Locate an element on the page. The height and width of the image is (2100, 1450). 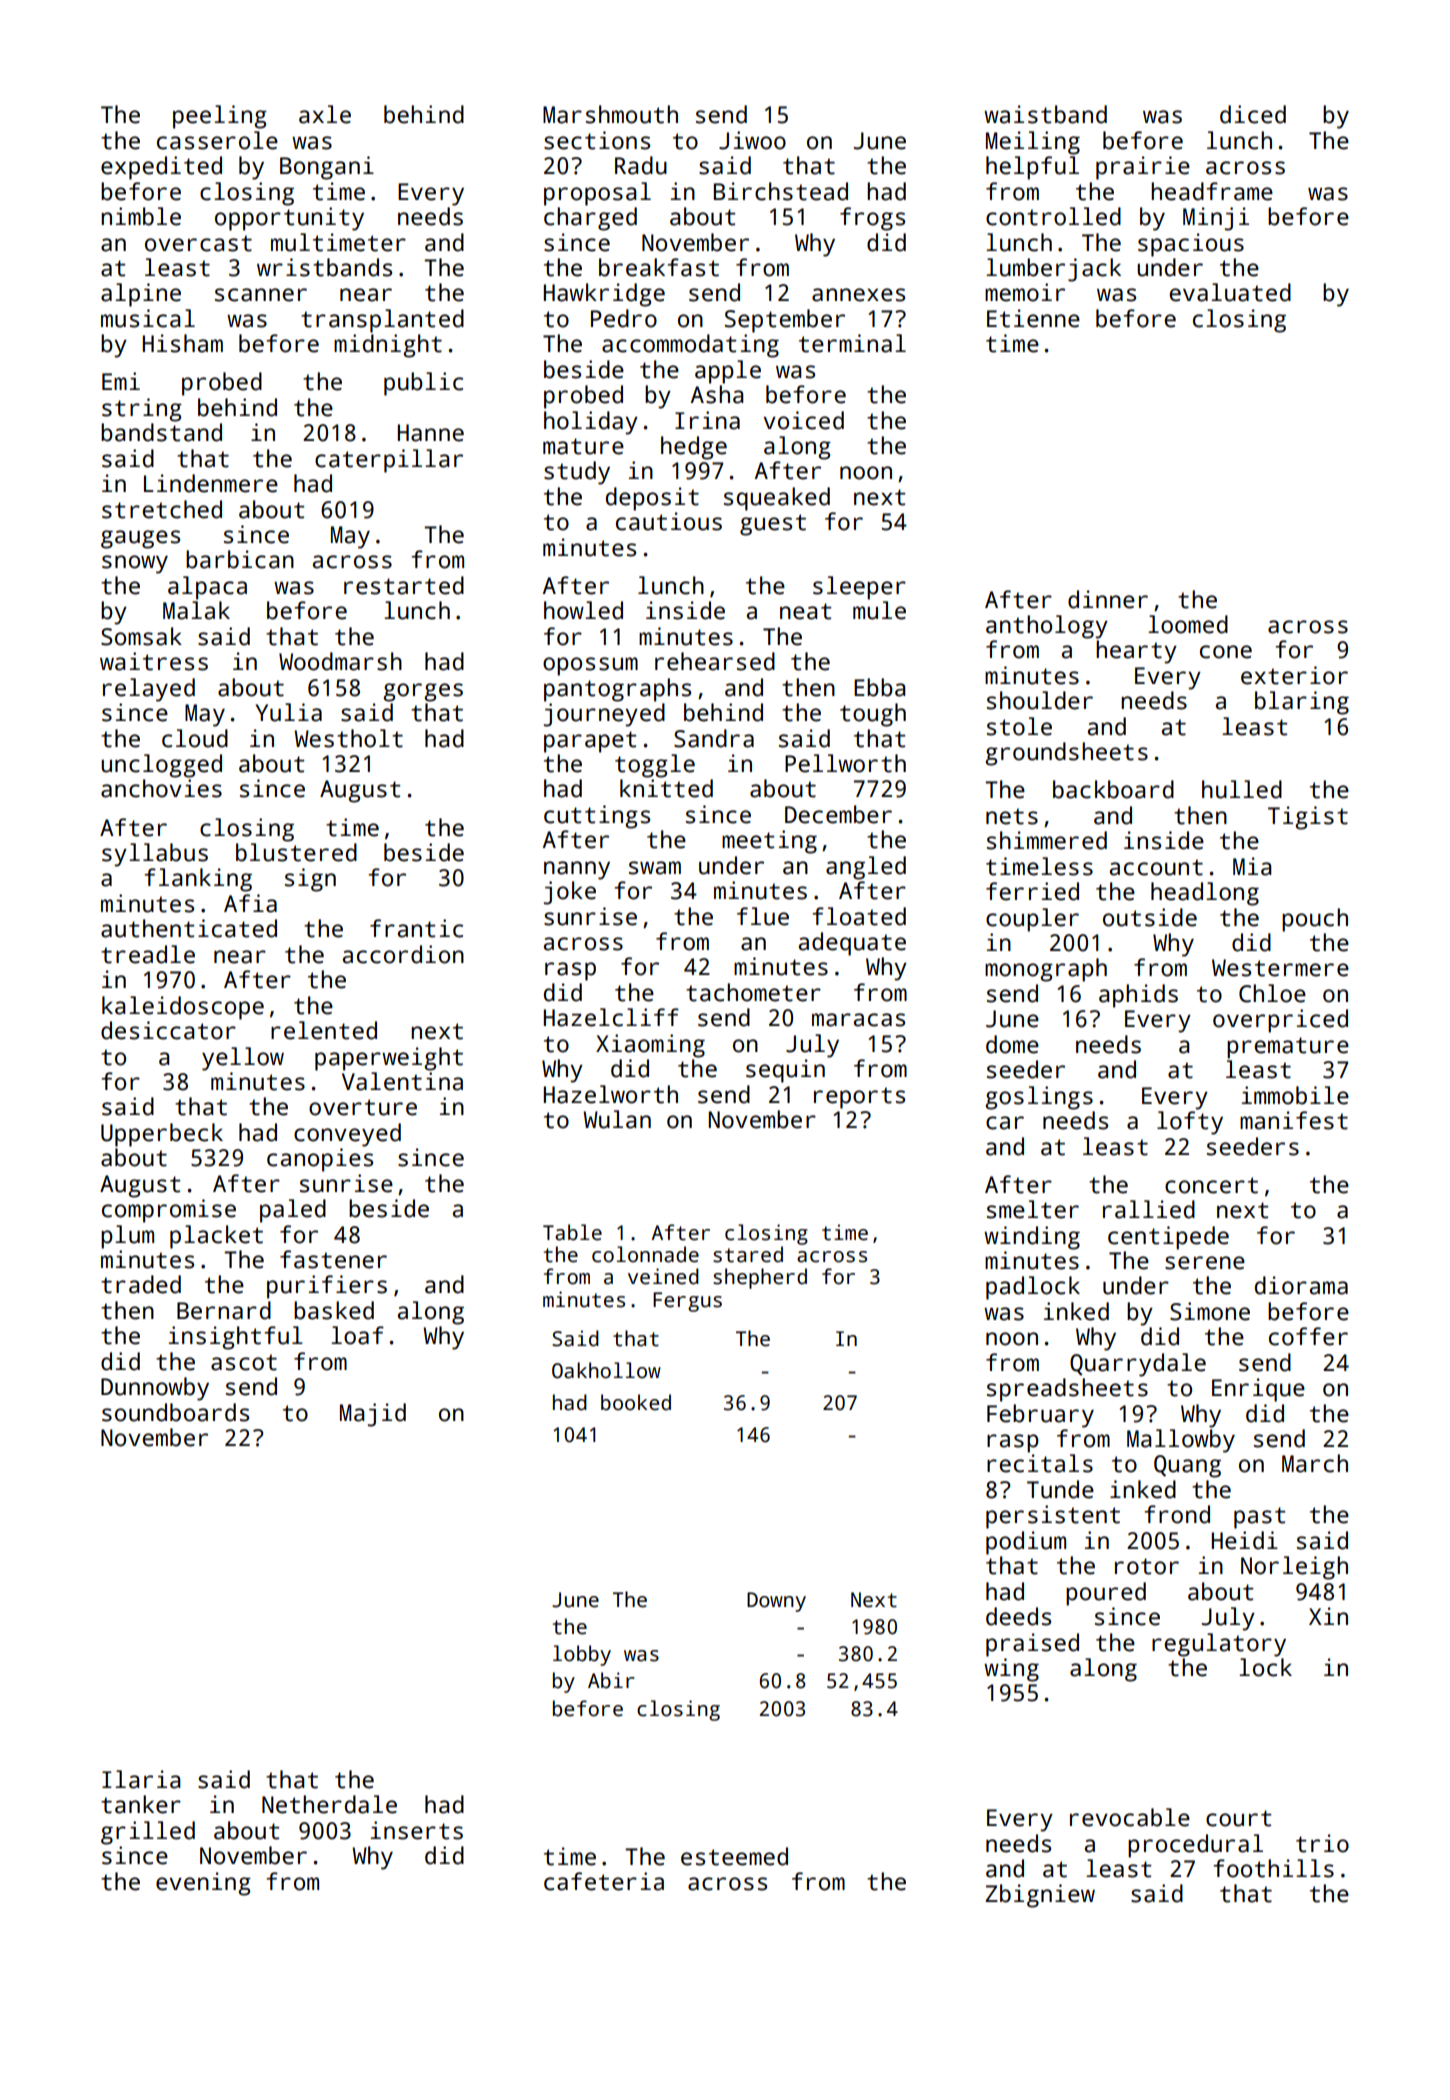
Westermere is located at coordinates (1280, 968).
